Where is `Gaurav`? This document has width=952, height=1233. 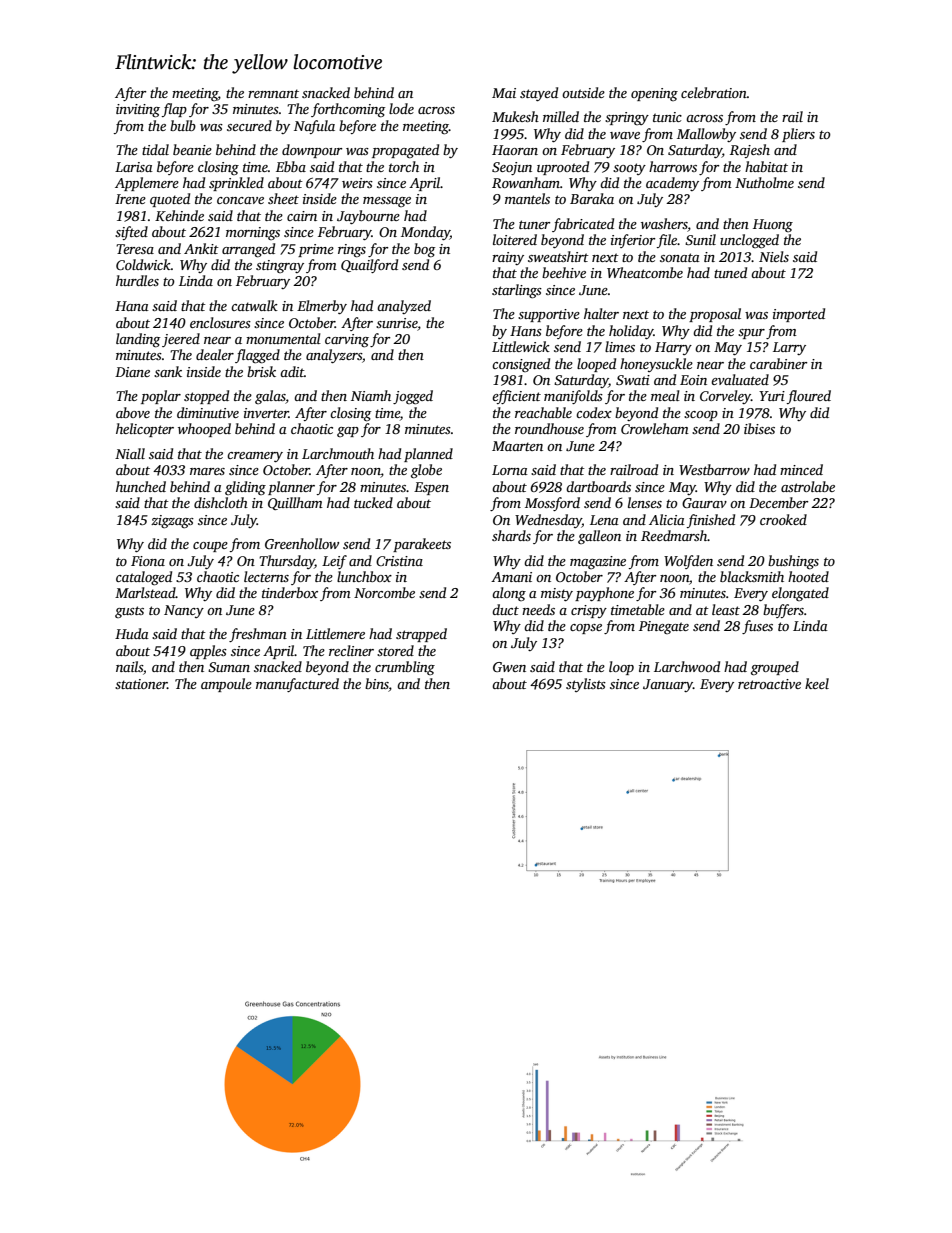
Gaurav is located at coordinates (704, 503).
